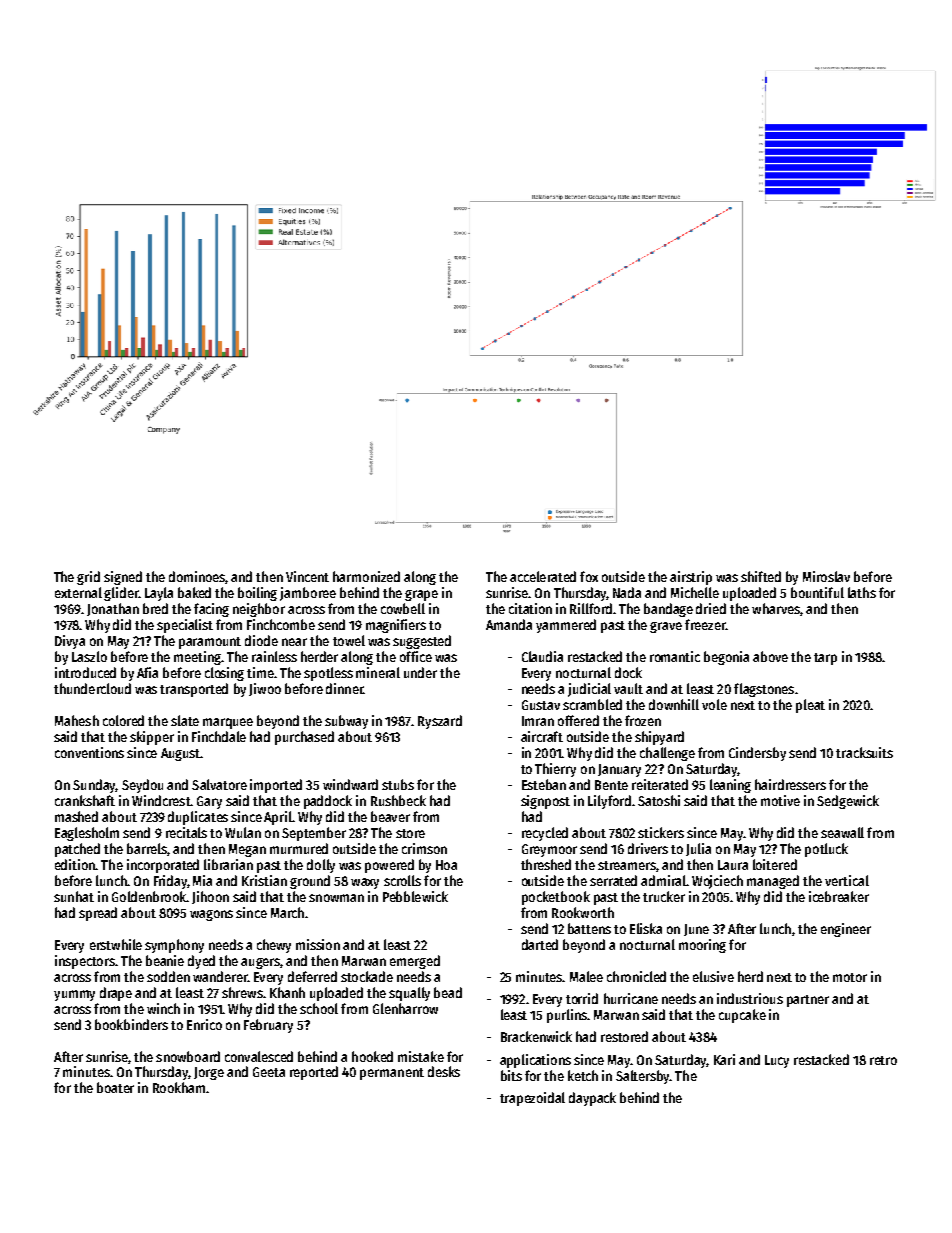 The width and height of the document is (952, 1233). I want to click on Vincent, so click(307, 576).
